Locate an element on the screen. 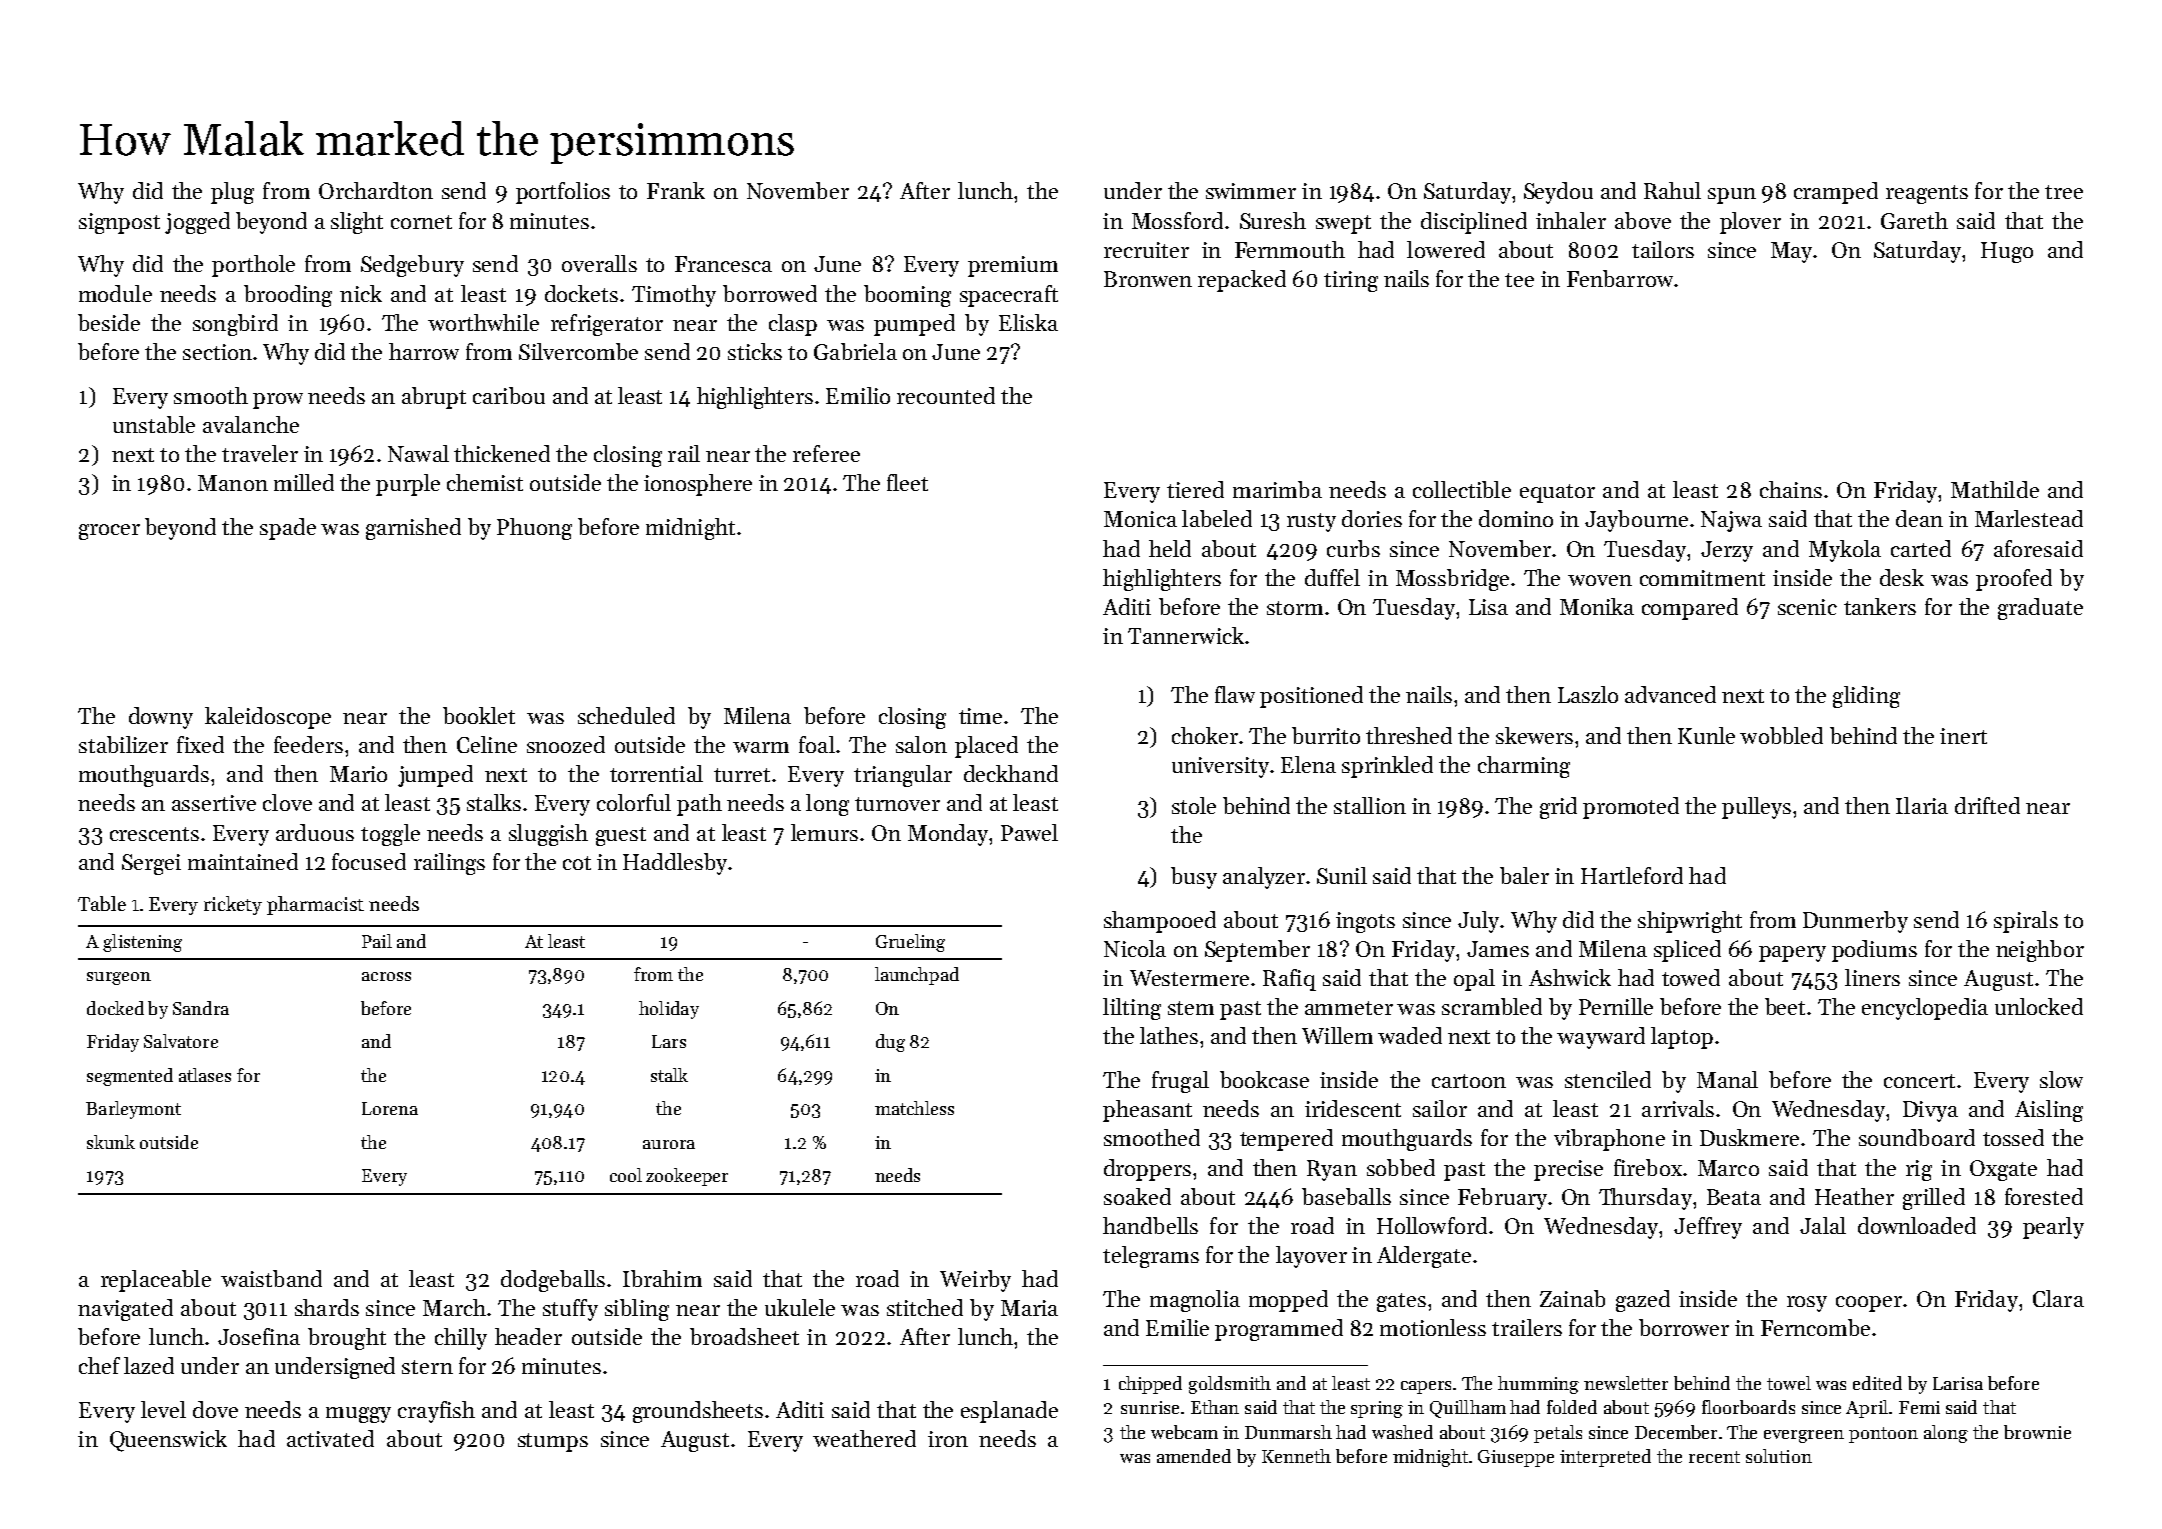 The width and height of the screenshot is (2162, 1529). module is located at coordinates (115, 293).
